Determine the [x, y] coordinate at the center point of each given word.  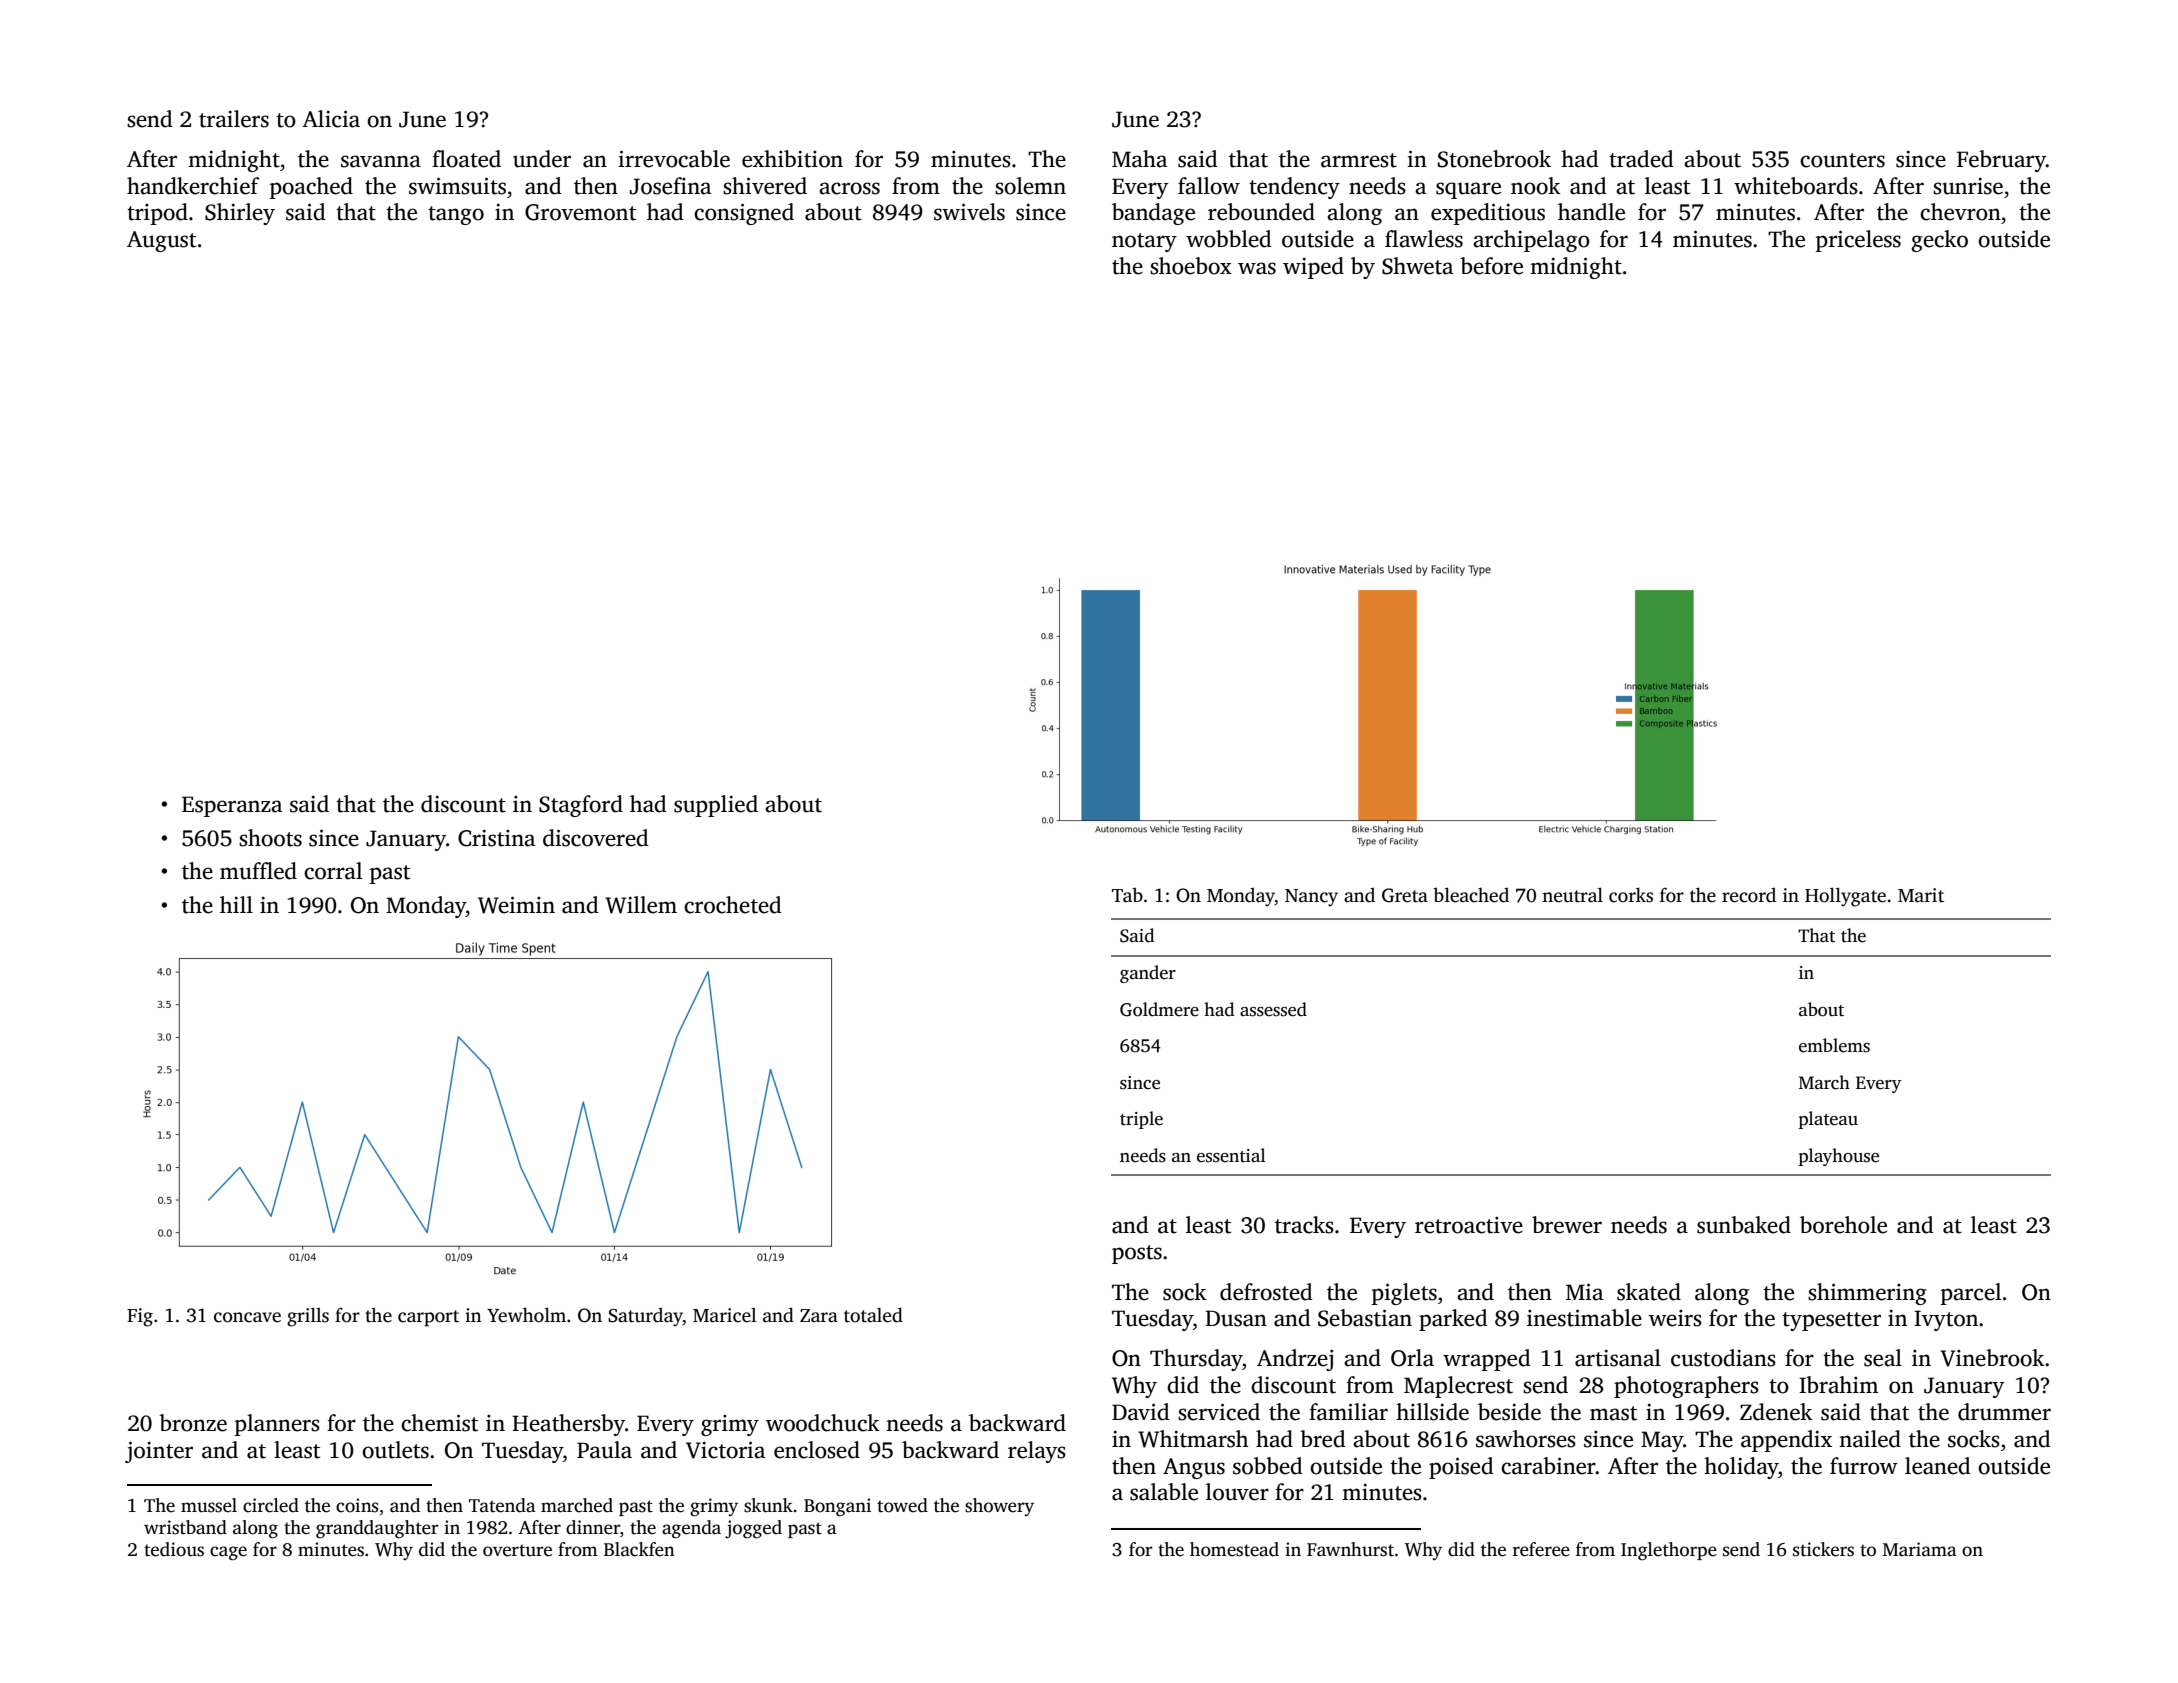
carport [428, 1318]
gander [1148, 974]
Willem [641, 905]
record [1749, 895]
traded [1641, 159]
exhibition [792, 159]
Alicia [331, 119]
